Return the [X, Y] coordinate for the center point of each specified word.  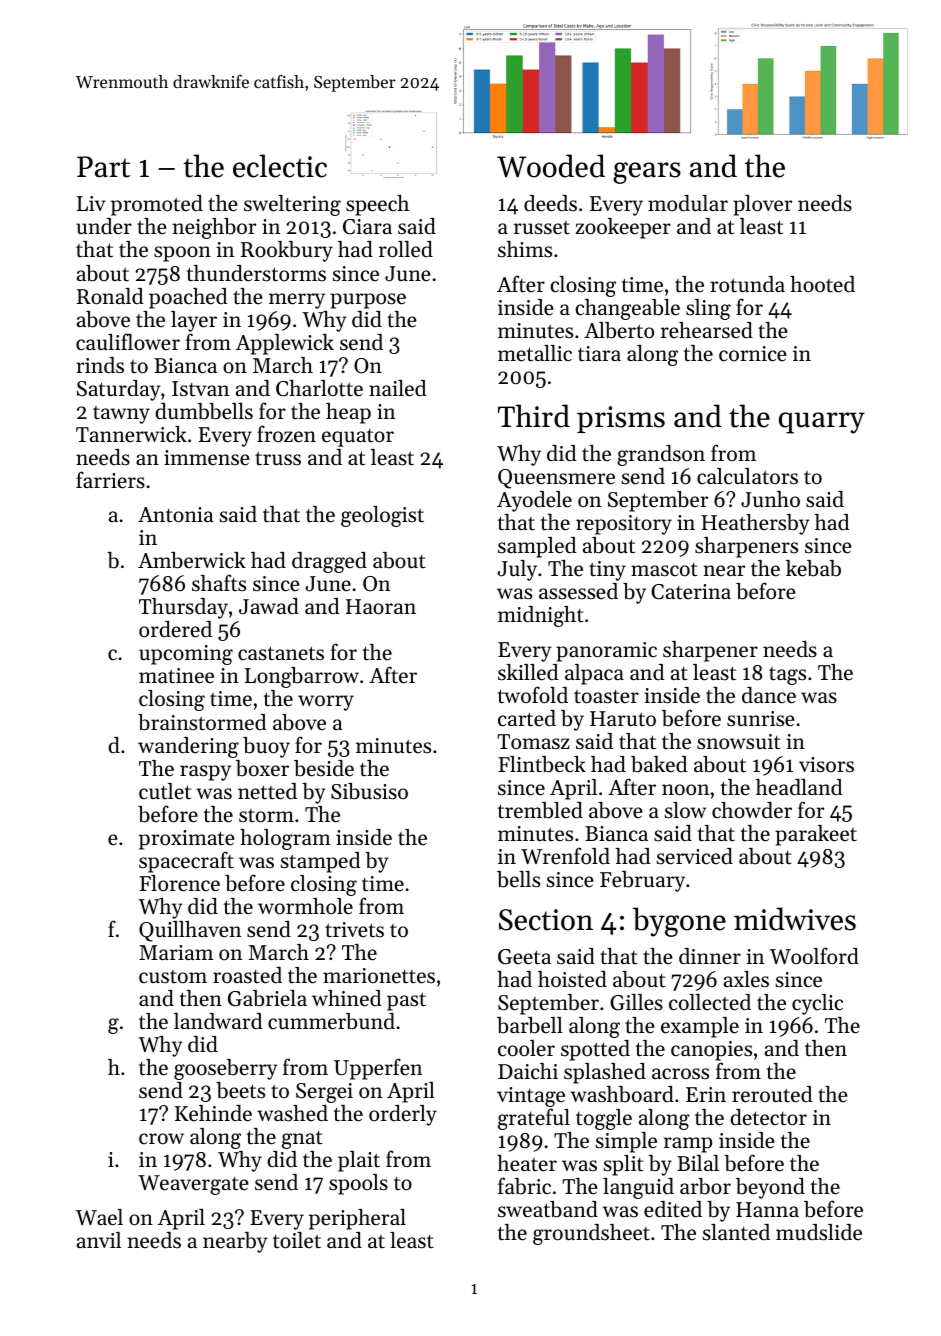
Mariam [176, 952]
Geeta [524, 957]
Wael [99, 1217]
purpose [368, 301]
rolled [406, 249]
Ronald [110, 296]
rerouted [772, 1094]
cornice [753, 354]
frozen [286, 434]
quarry [822, 423]
